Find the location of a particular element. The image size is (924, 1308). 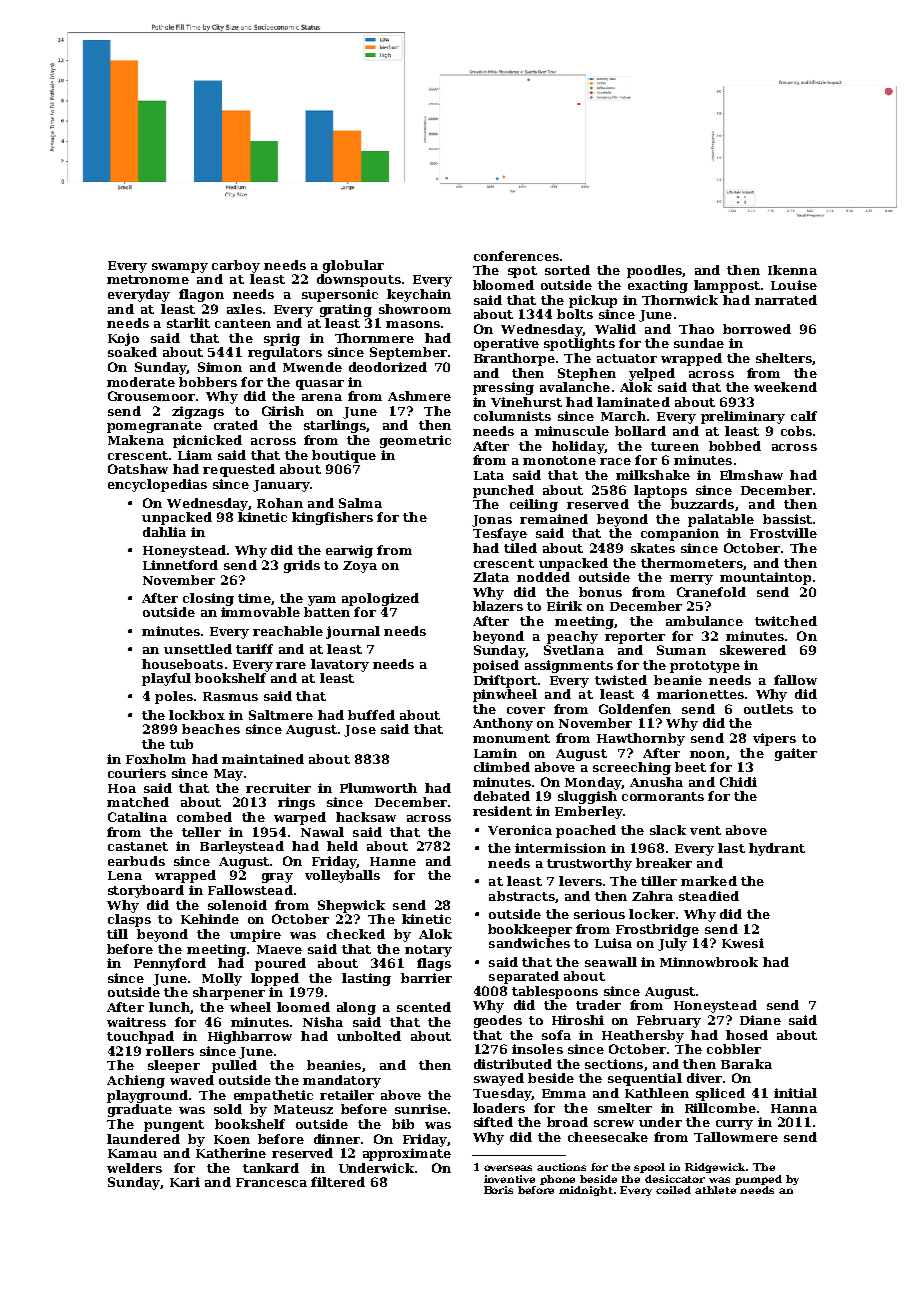

poodles is located at coordinates (654, 271).
